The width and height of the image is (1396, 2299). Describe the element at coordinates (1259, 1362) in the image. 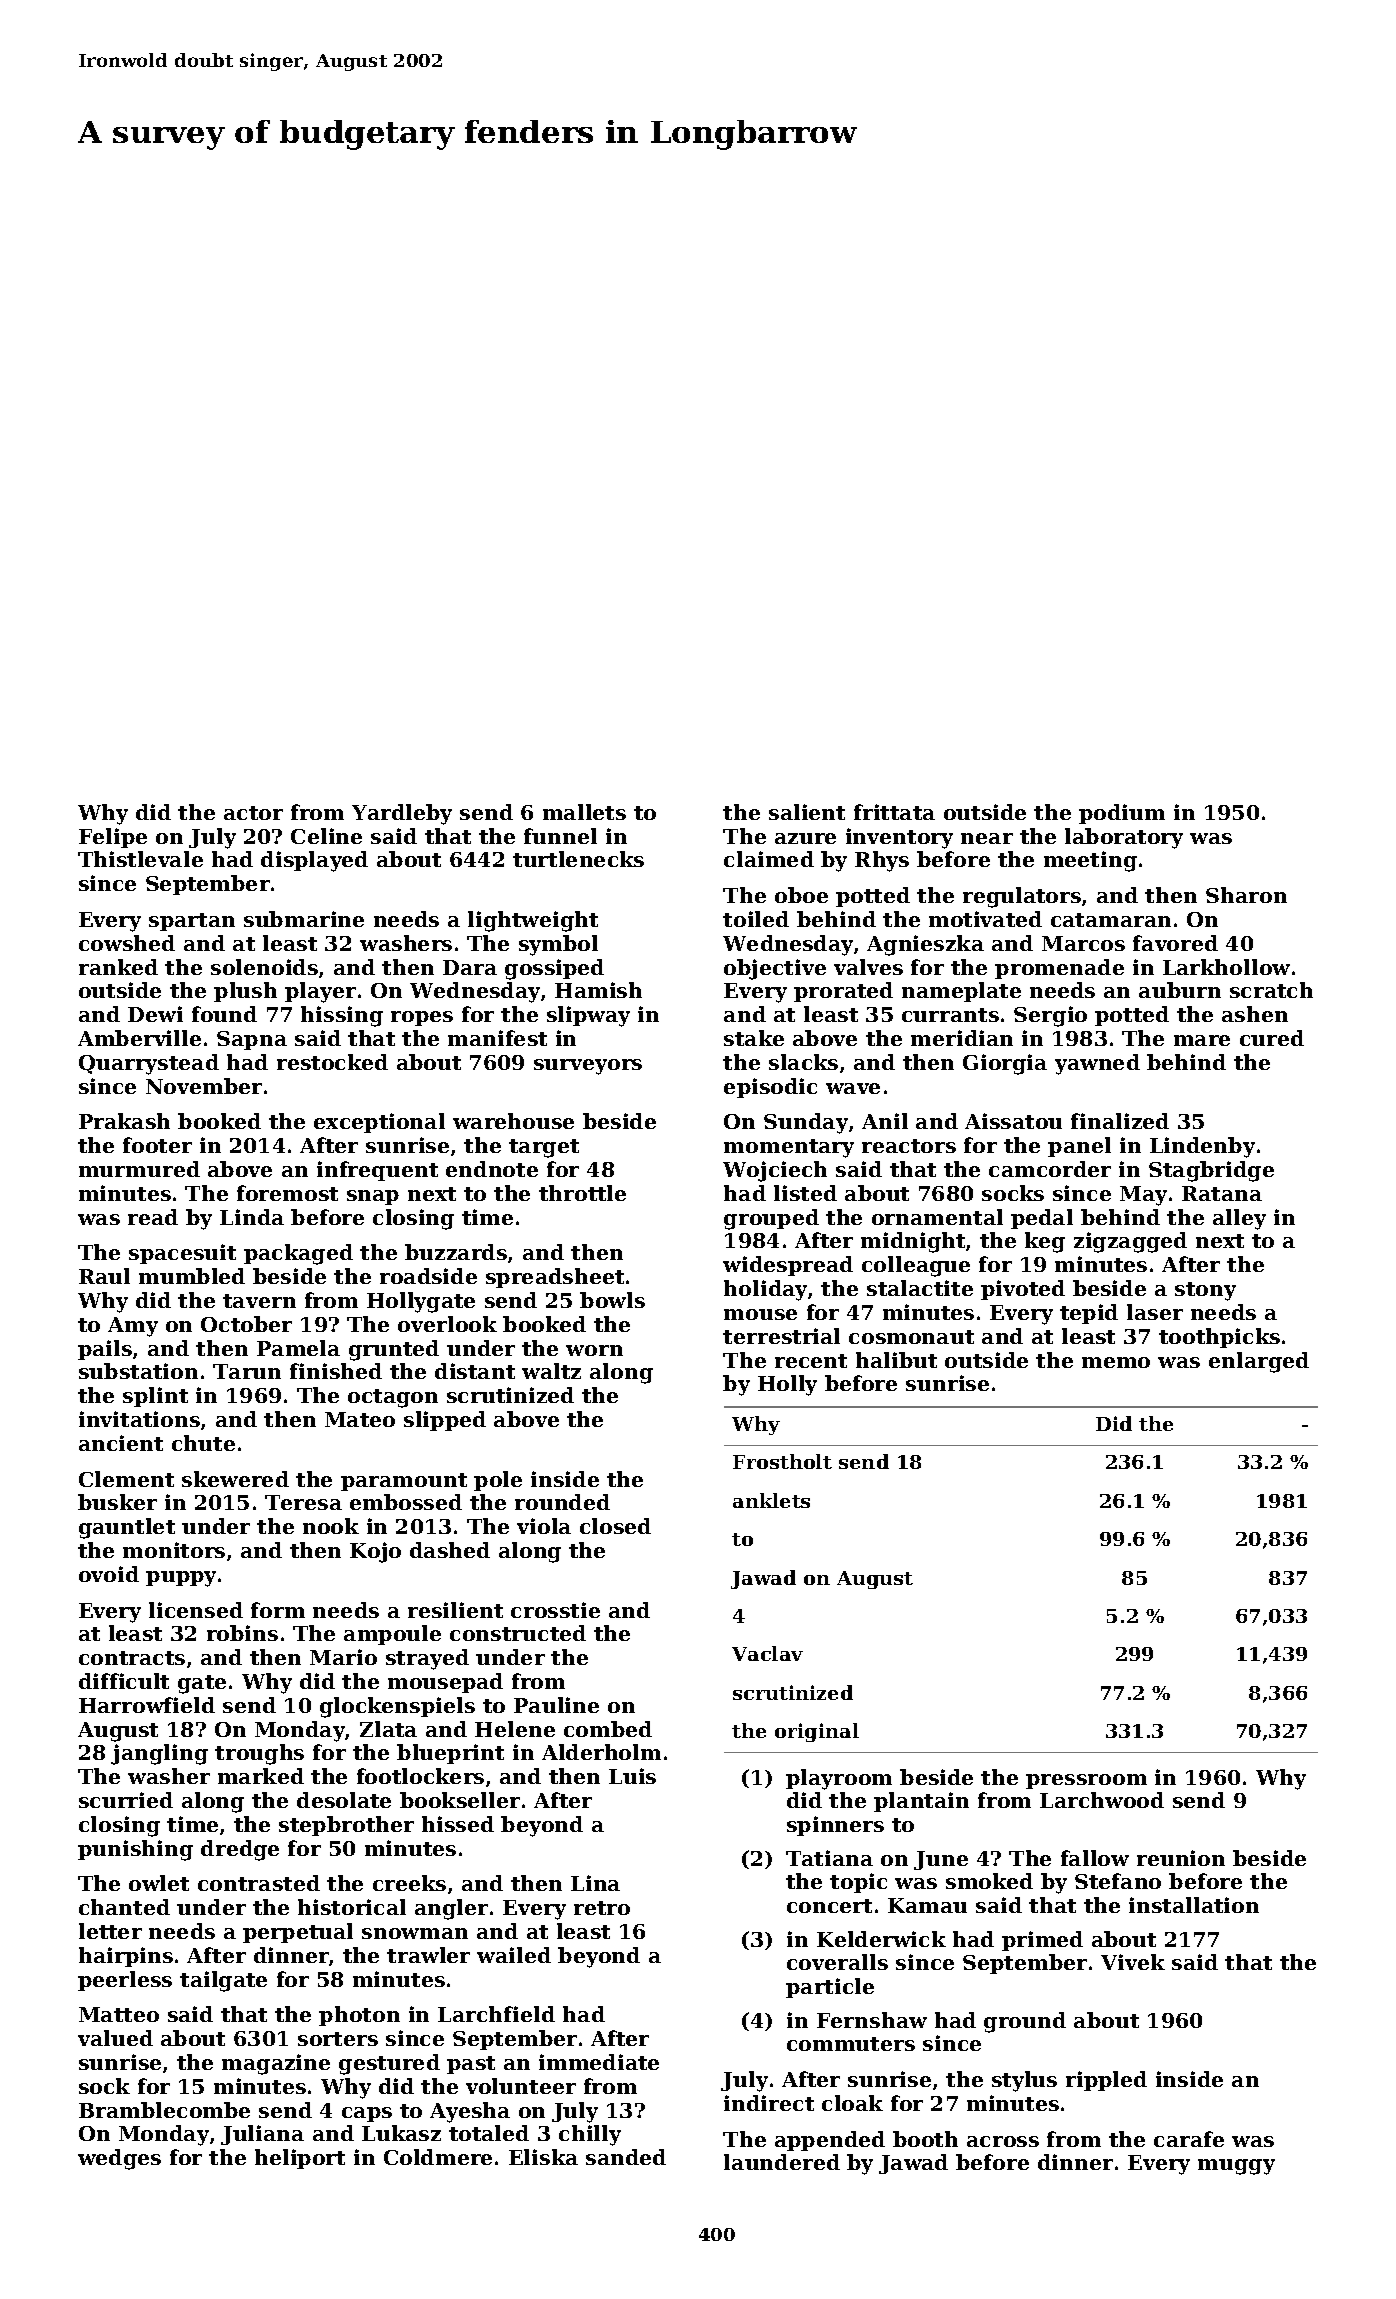

I see `enlarged` at that location.
